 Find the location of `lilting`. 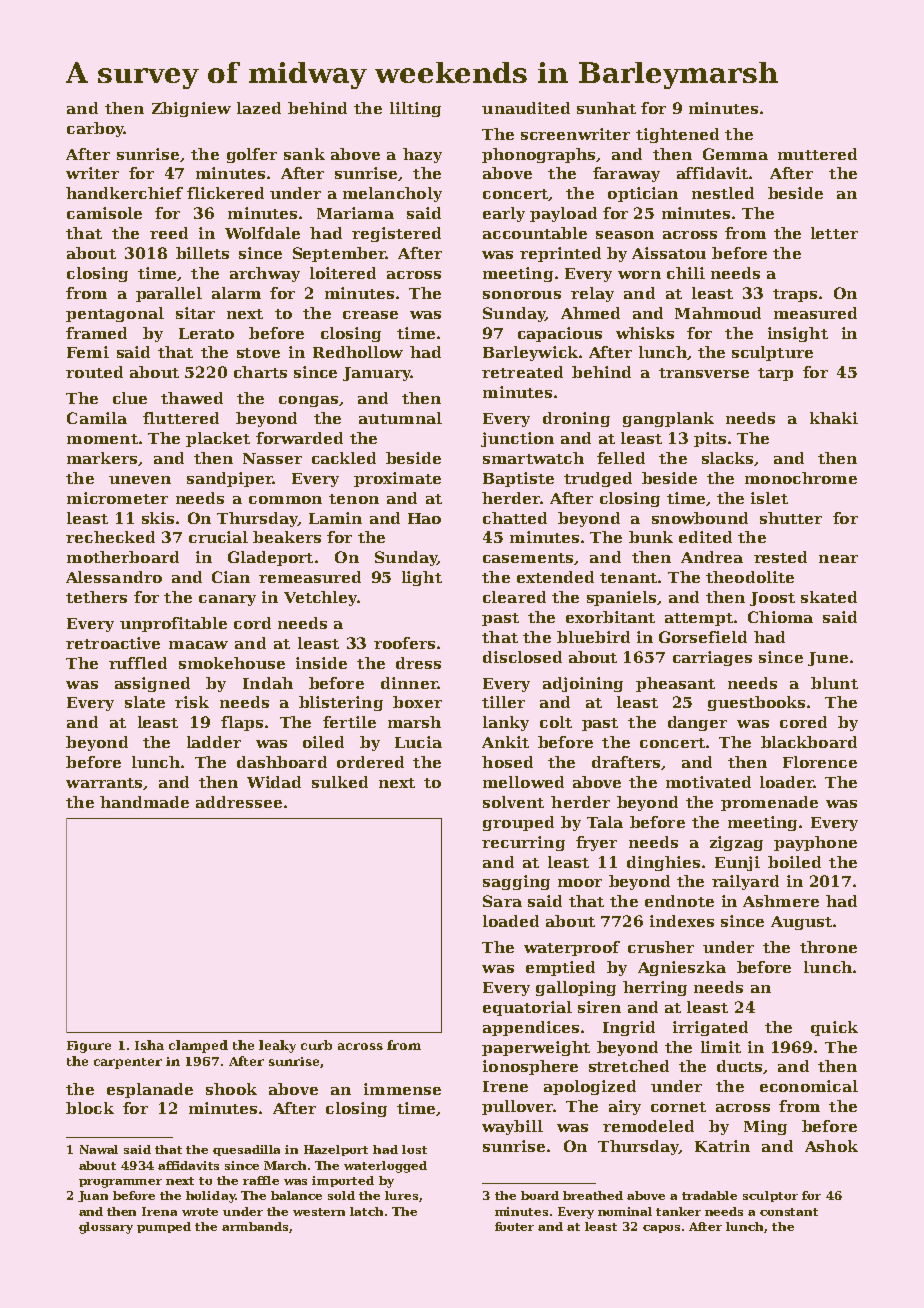

lilting is located at coordinates (415, 109).
